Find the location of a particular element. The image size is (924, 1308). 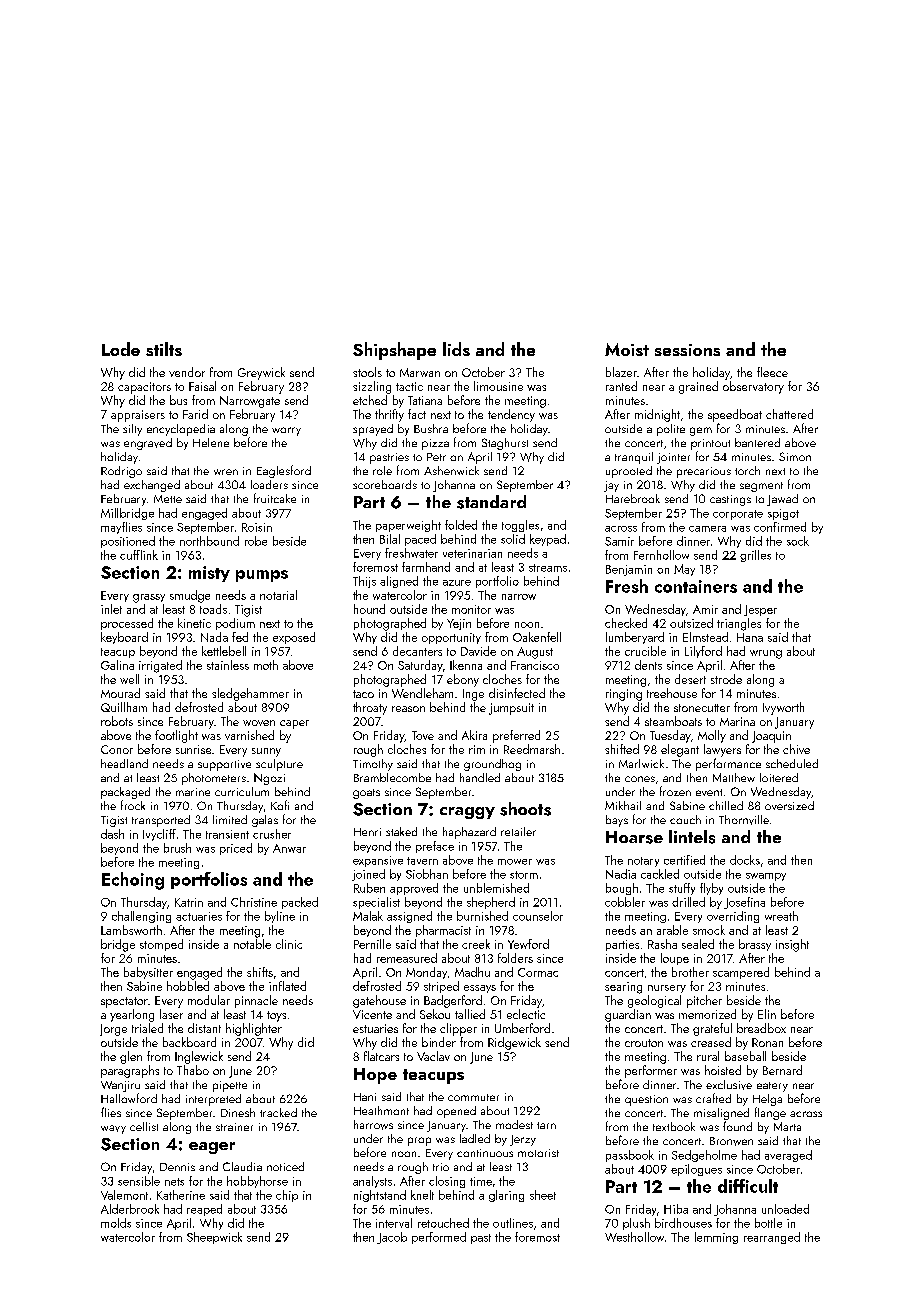

etched is located at coordinates (370, 400).
